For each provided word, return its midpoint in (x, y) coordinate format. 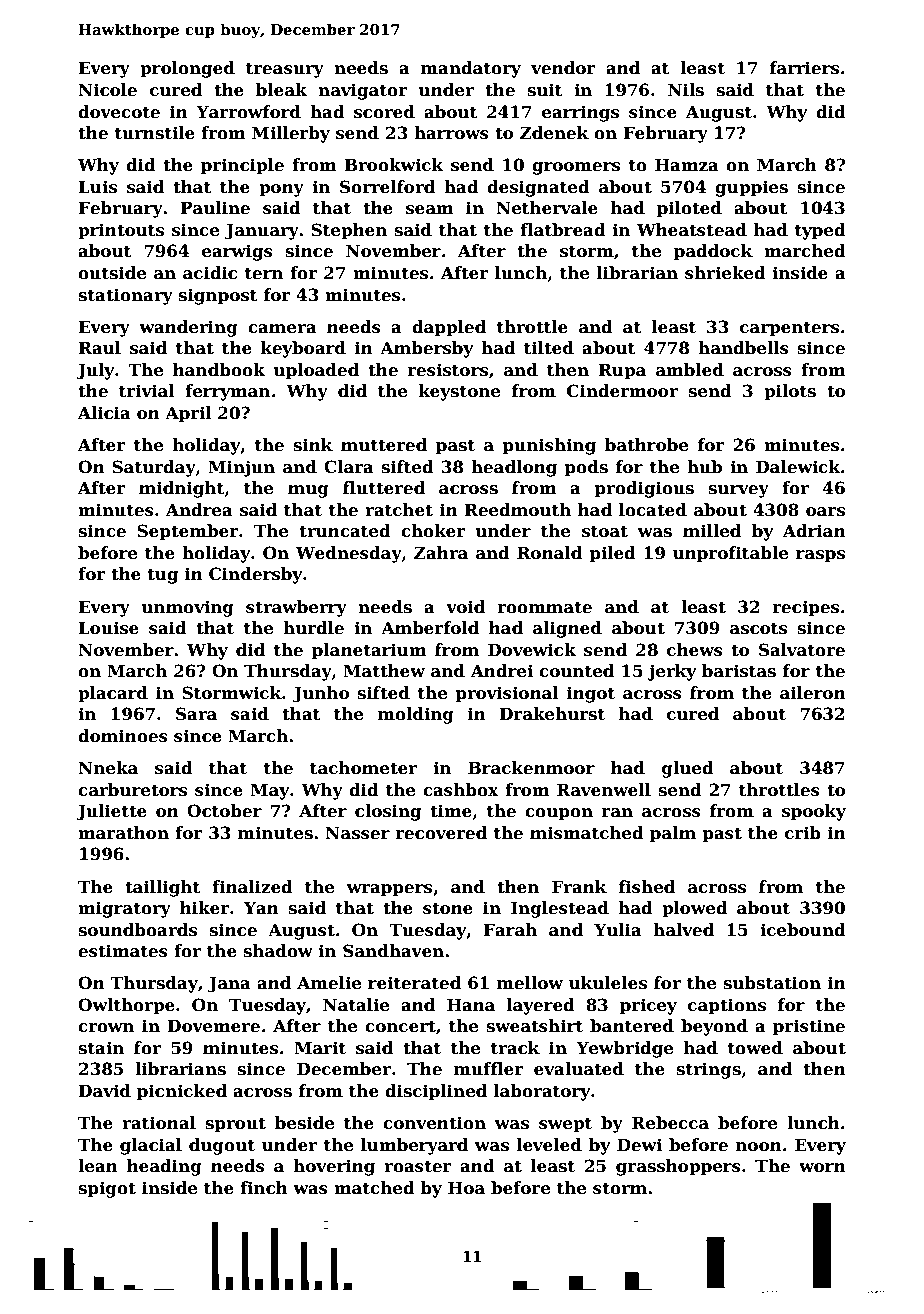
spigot (107, 1189)
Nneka (108, 768)
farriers (804, 68)
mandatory (471, 69)
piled (613, 554)
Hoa (466, 1188)
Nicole (107, 90)
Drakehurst (552, 714)
